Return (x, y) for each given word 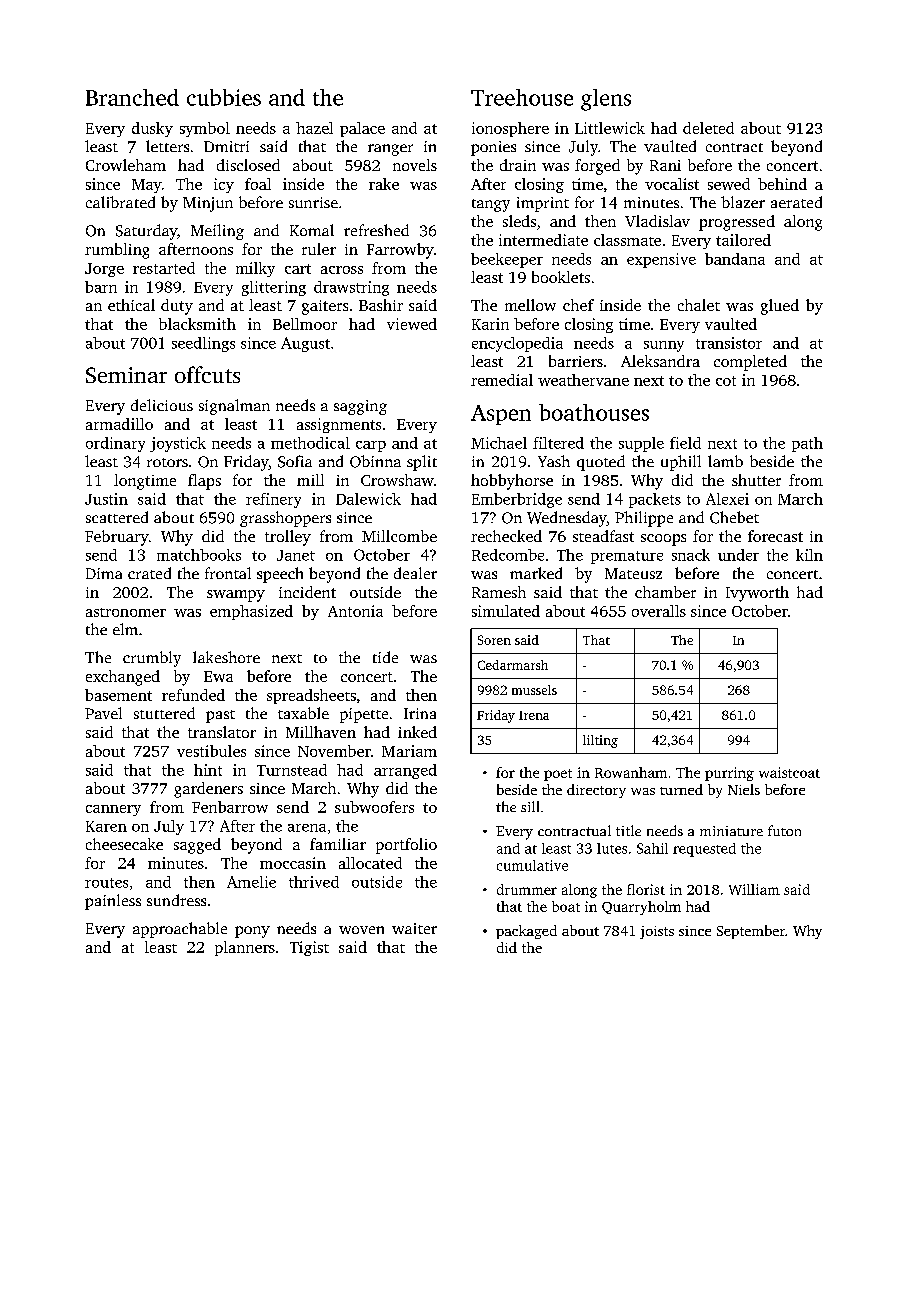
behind (782, 184)
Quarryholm (641, 908)
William (754, 889)
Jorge (104, 270)
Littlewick (610, 128)
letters (167, 146)
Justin (106, 499)
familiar (338, 844)
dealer (415, 573)
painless (113, 902)
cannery (113, 810)
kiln (809, 555)
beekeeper (507, 260)
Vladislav (657, 221)
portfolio (406, 846)
